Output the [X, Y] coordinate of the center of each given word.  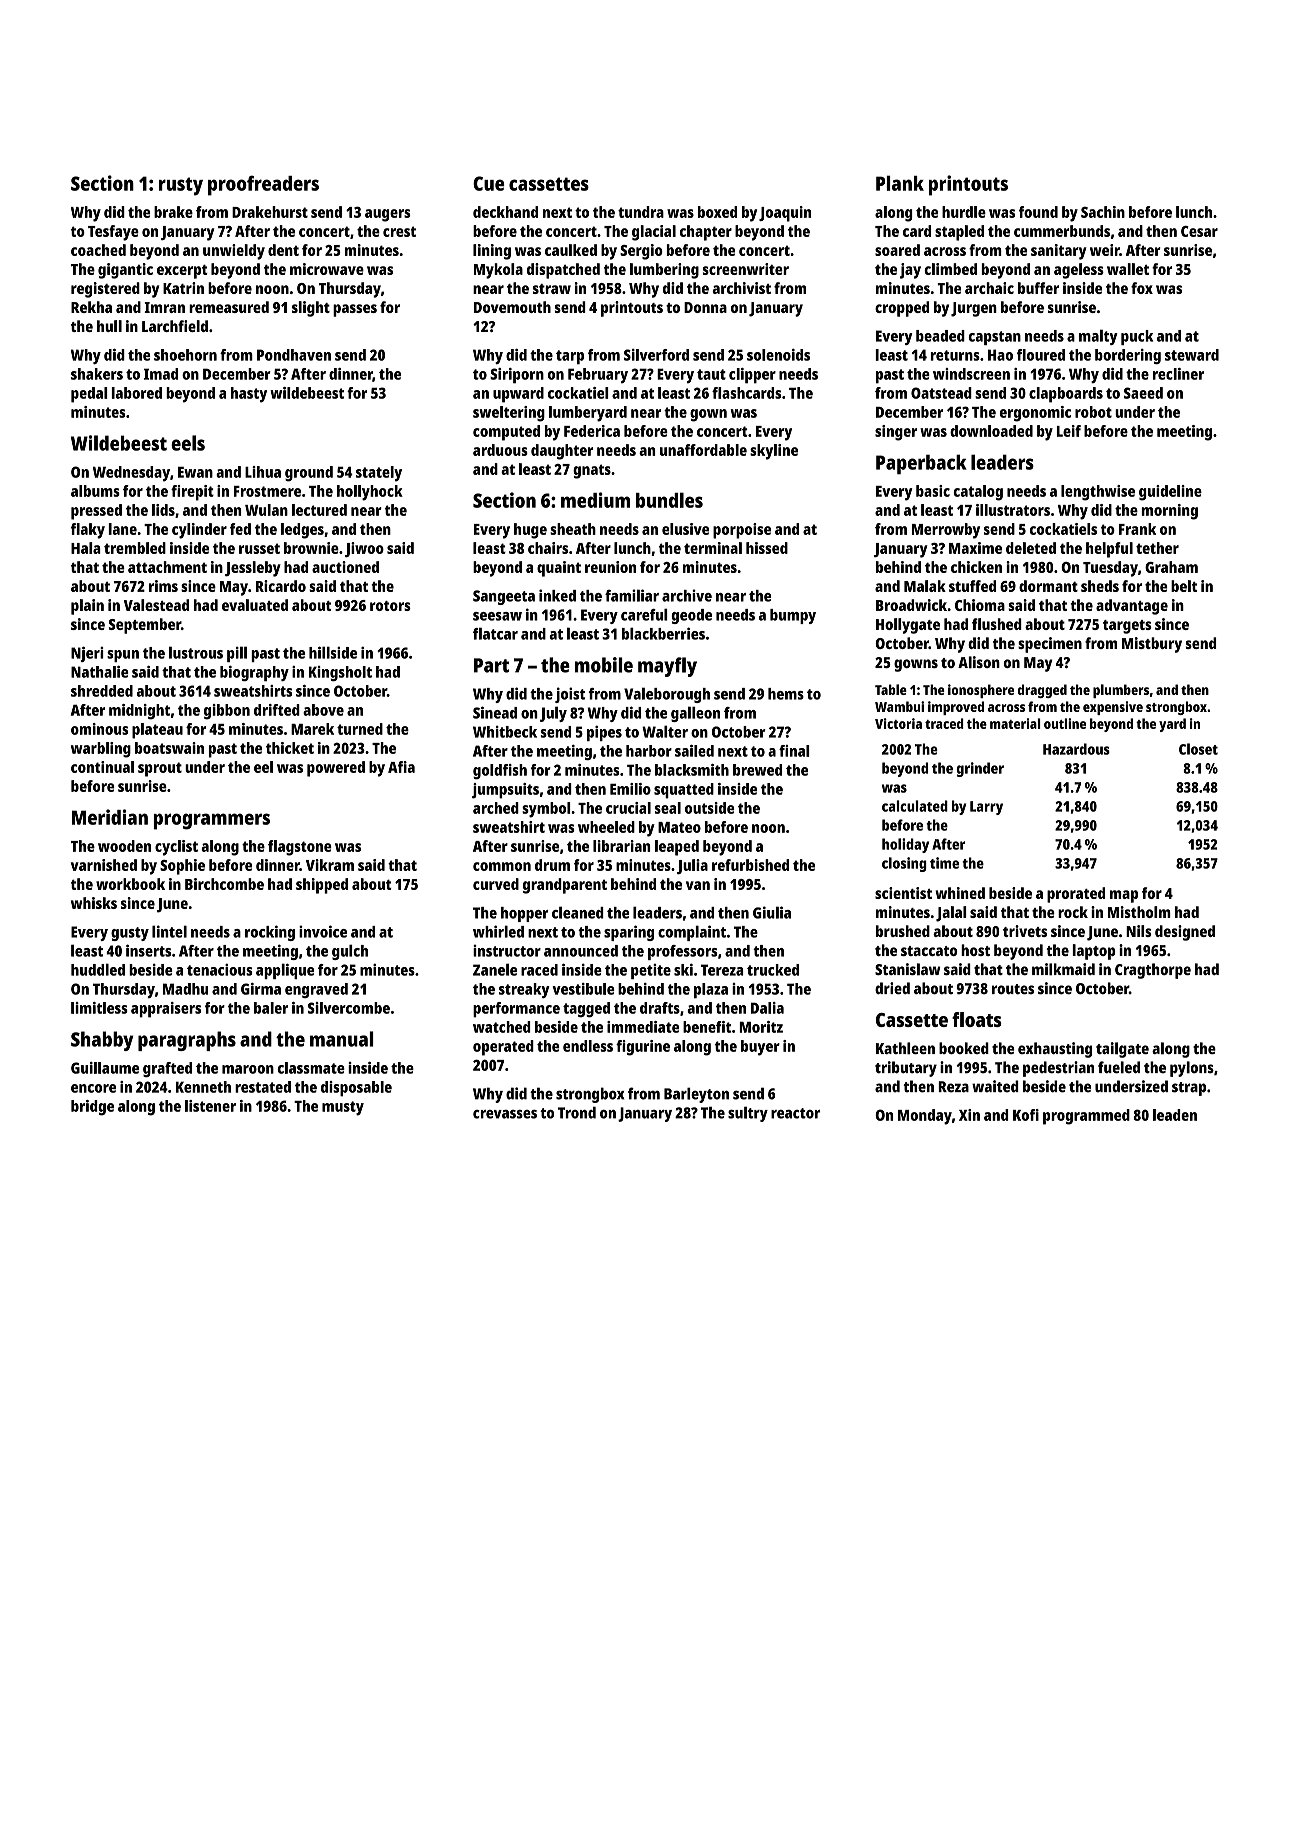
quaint [559, 569]
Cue [489, 183]
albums [95, 491]
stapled [959, 233]
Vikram [330, 865]
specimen [1050, 645]
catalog [978, 493]
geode [691, 616]
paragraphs [187, 1041]
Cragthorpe [1153, 971]
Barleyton [696, 1095]
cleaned [578, 912]
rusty [181, 186]
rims [163, 586]
